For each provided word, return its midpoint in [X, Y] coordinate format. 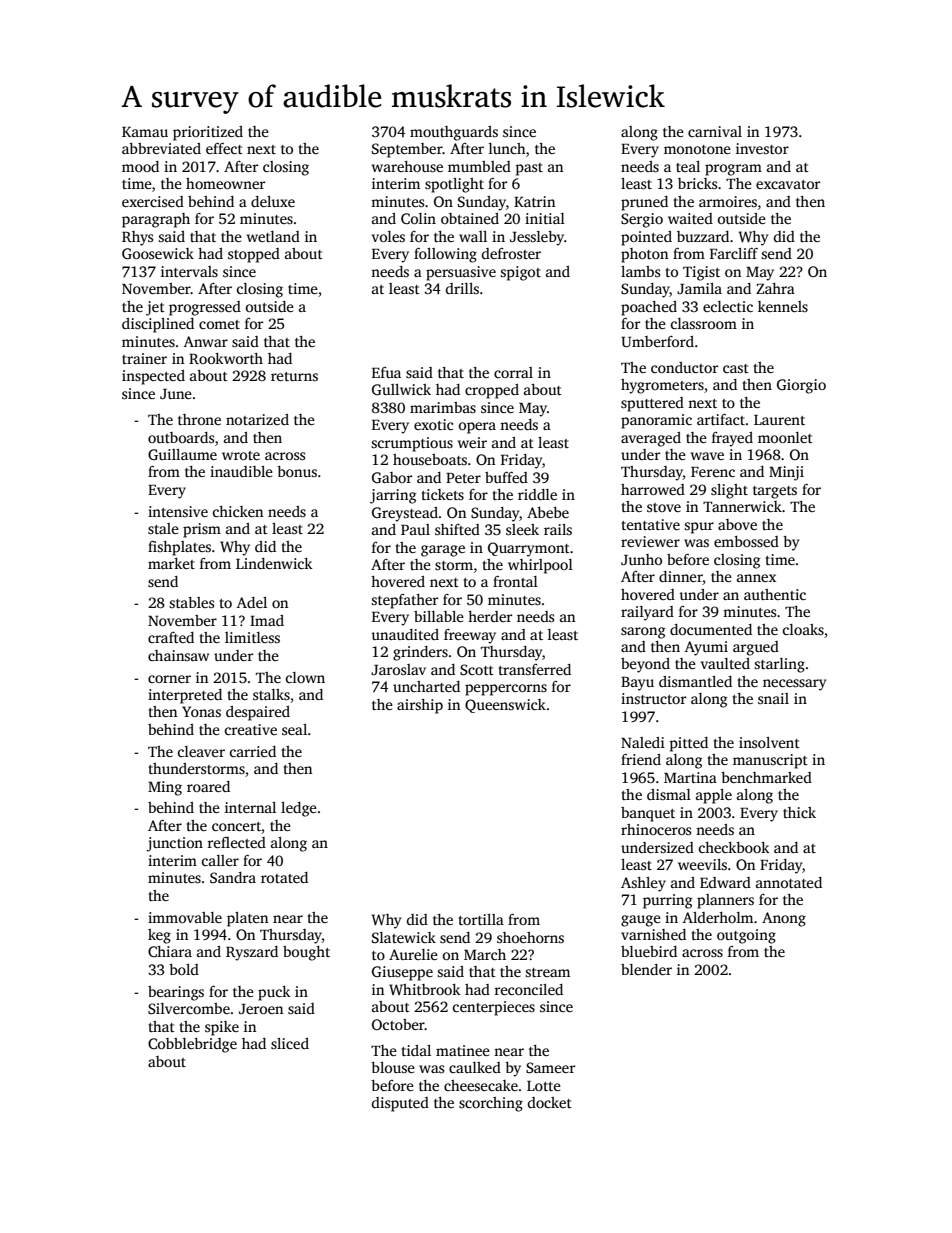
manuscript [770, 761]
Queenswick [505, 706]
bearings [176, 993]
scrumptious [412, 444]
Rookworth [226, 358]
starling [779, 665]
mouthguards [454, 133]
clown [305, 677]
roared [208, 786]
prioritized [208, 133]
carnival [715, 131]
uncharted [426, 686]
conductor [684, 367]
